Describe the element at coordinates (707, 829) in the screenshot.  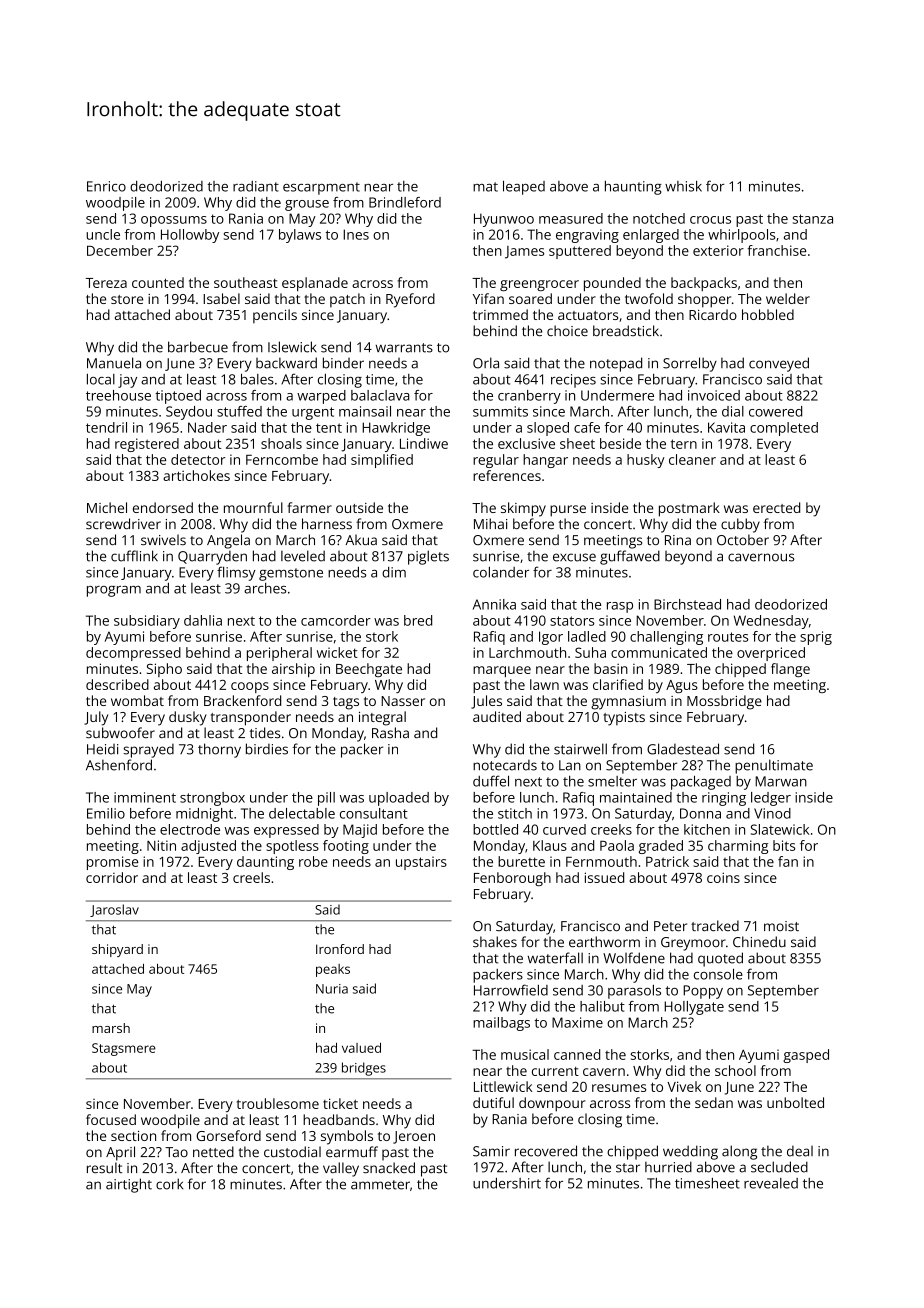
I see `kitchen` at that location.
